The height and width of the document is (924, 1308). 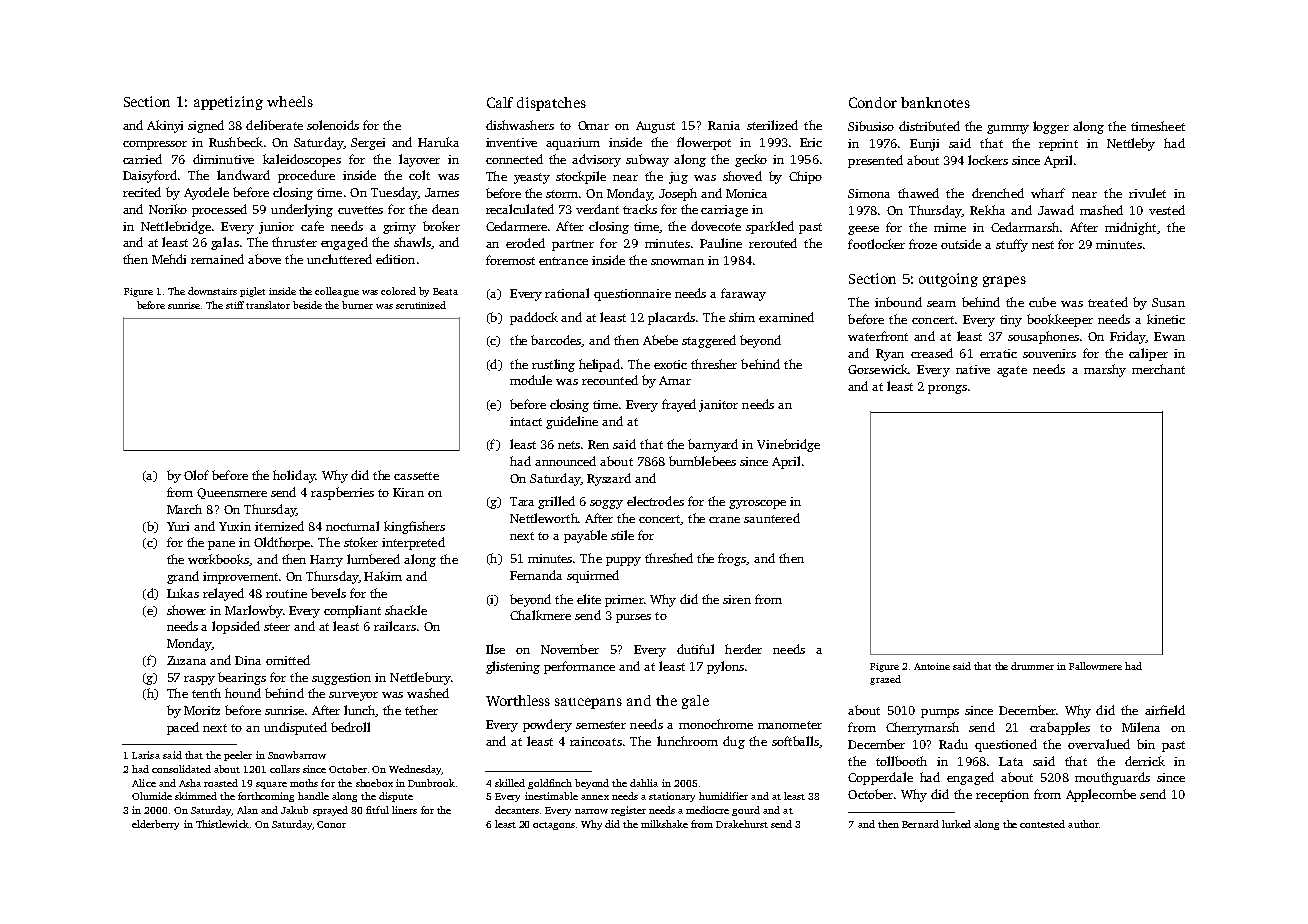 What do you see at coordinates (935, 102) in the document?
I see `banknotes` at bounding box center [935, 102].
